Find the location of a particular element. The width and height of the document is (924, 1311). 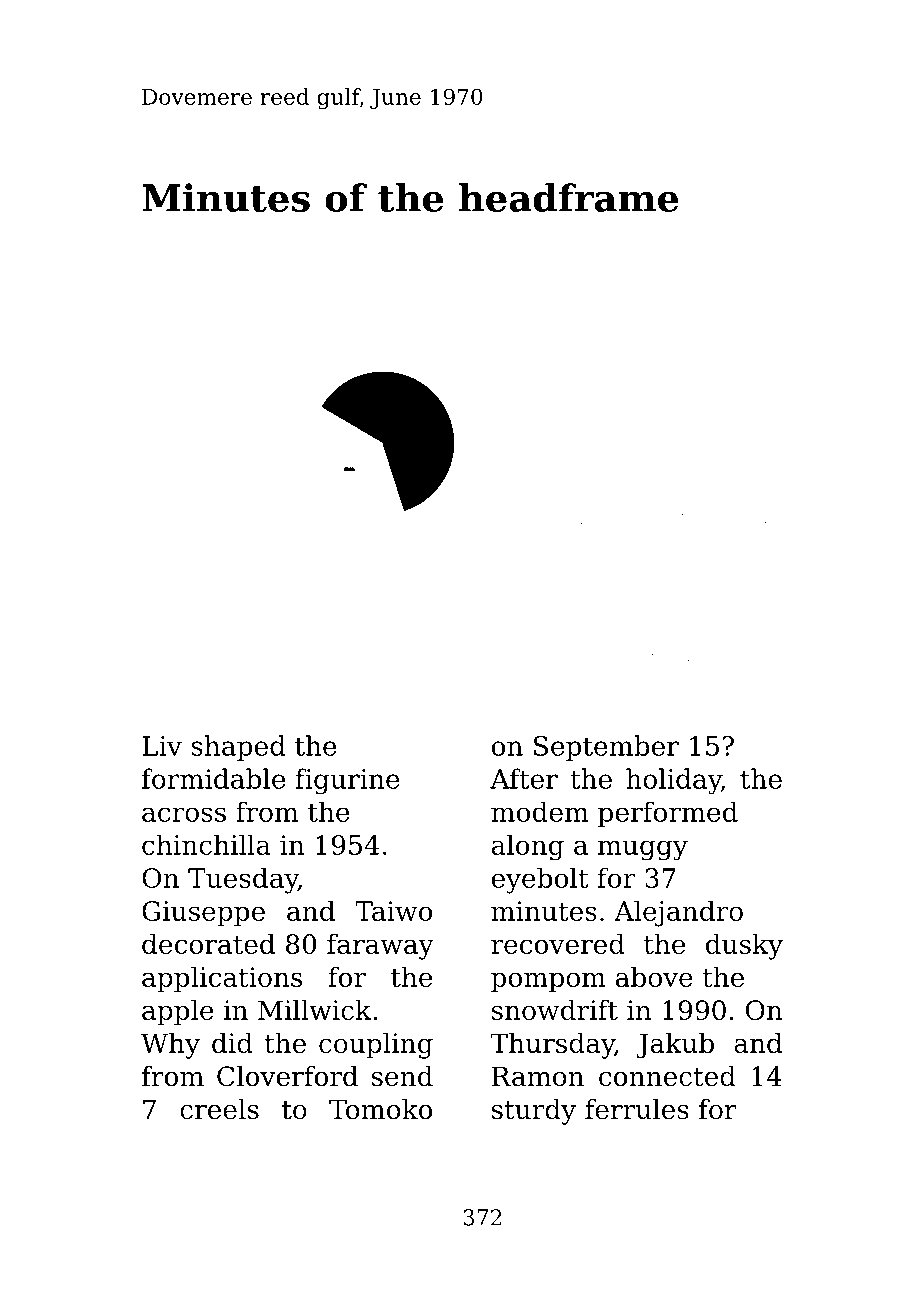

formidable is located at coordinates (213, 778).
